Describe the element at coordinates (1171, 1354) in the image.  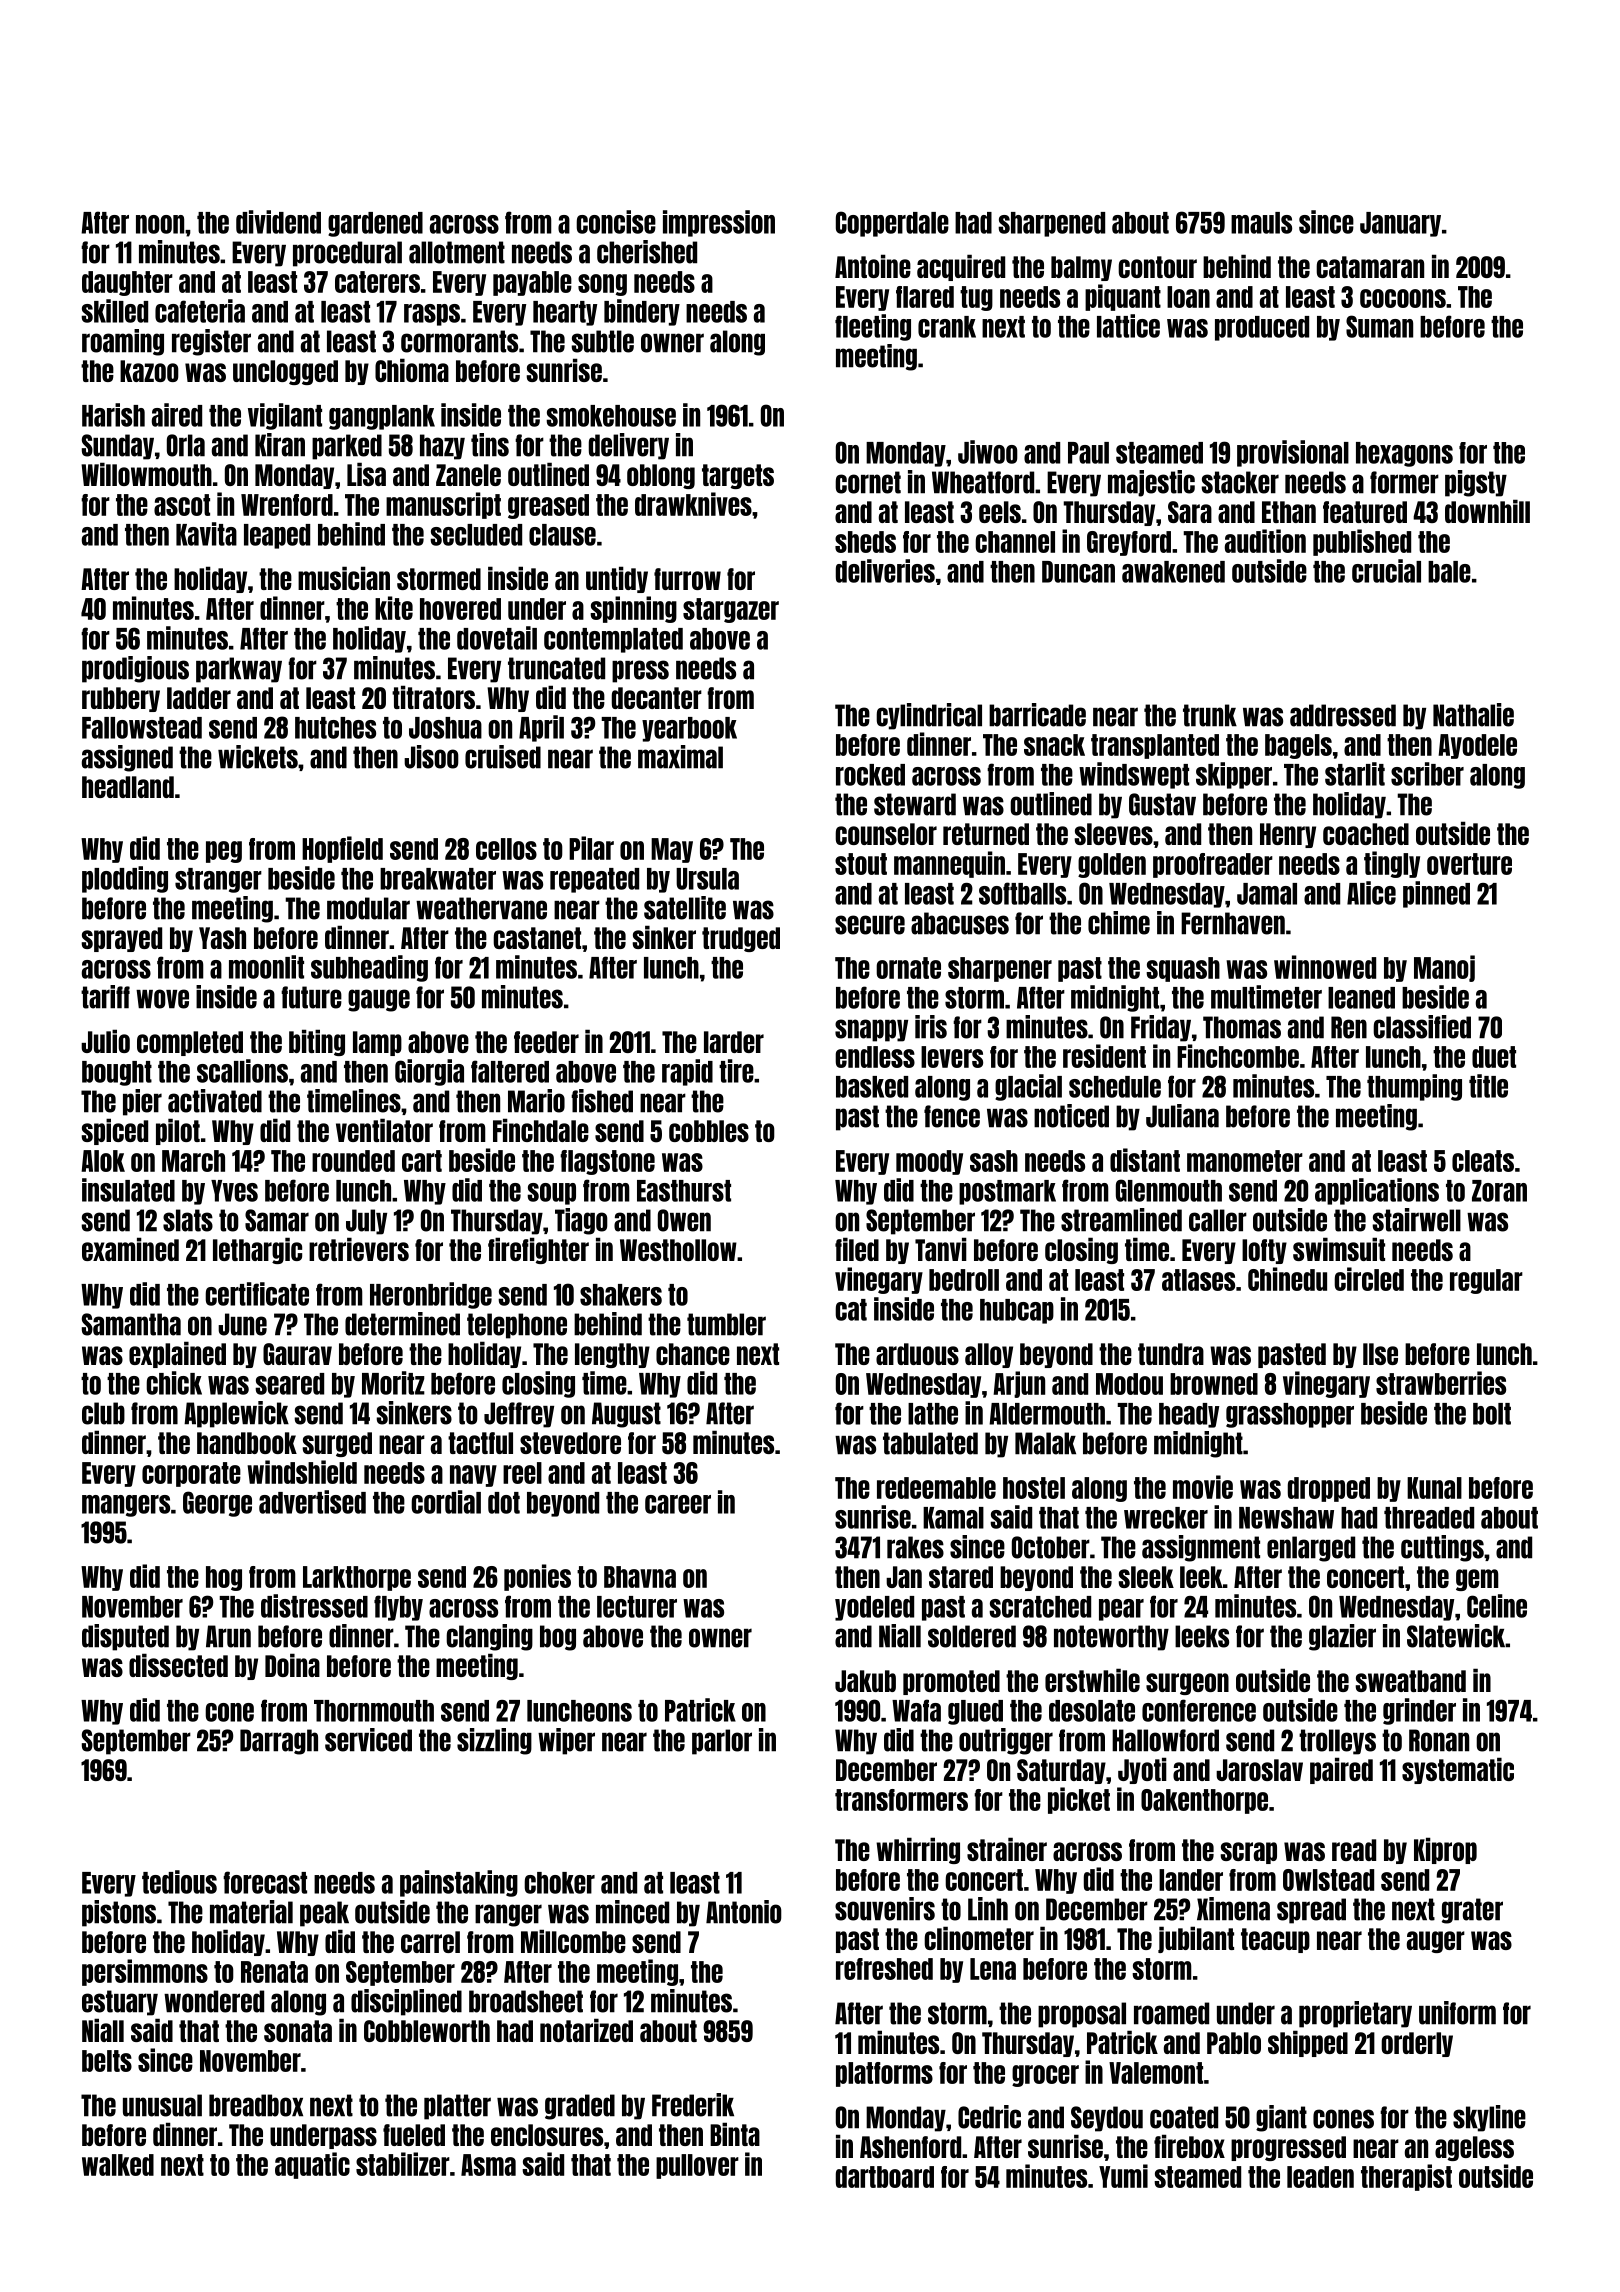
I see `tundra` at that location.
